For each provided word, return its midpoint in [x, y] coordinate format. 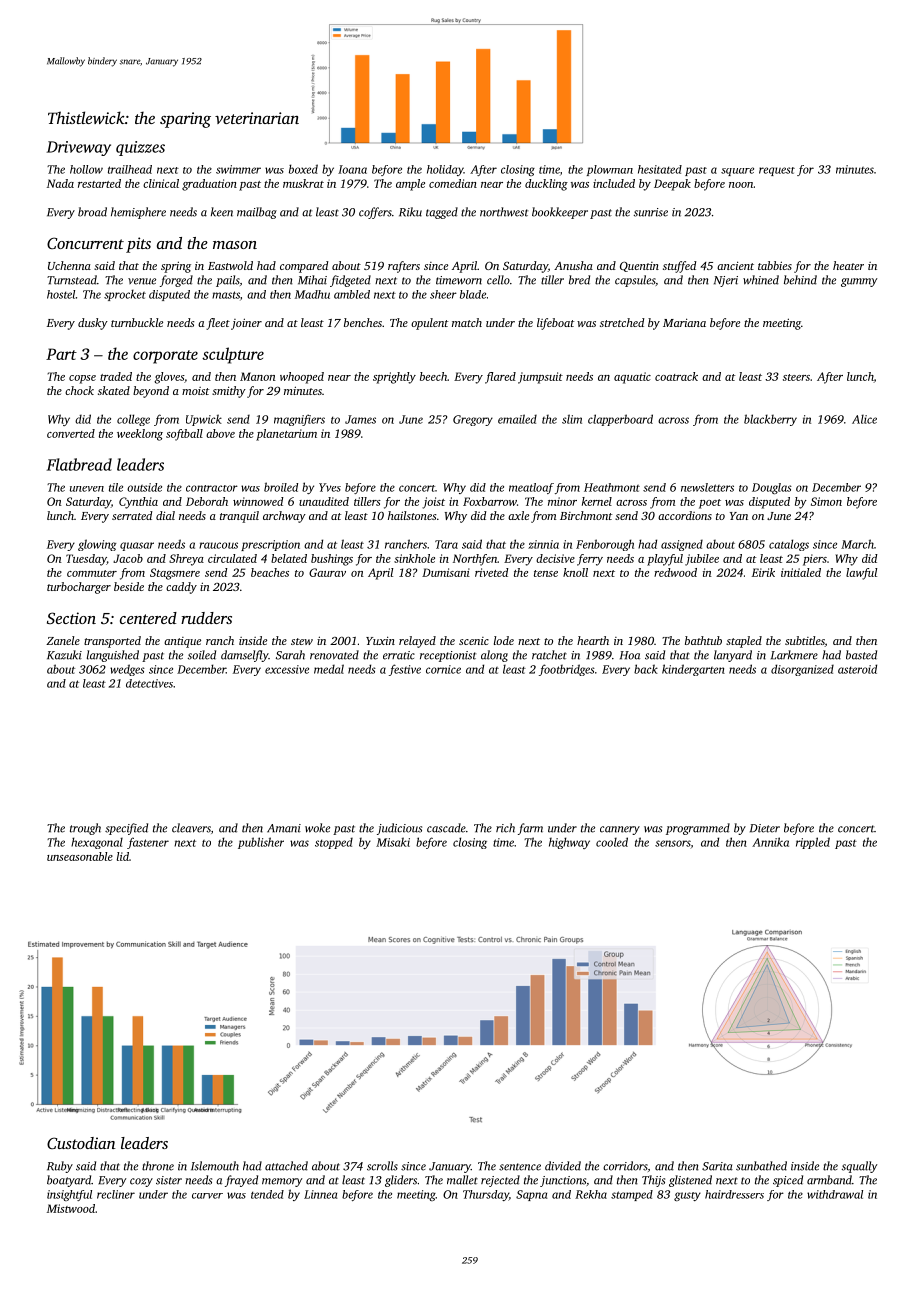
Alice [864, 419]
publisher [261, 843]
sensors [672, 843]
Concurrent [85, 243]
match [467, 322]
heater [848, 265]
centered [148, 618]
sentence [520, 1167]
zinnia [543, 544]
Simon [826, 501]
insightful [69, 1195]
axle [518, 515]
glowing [97, 545]
